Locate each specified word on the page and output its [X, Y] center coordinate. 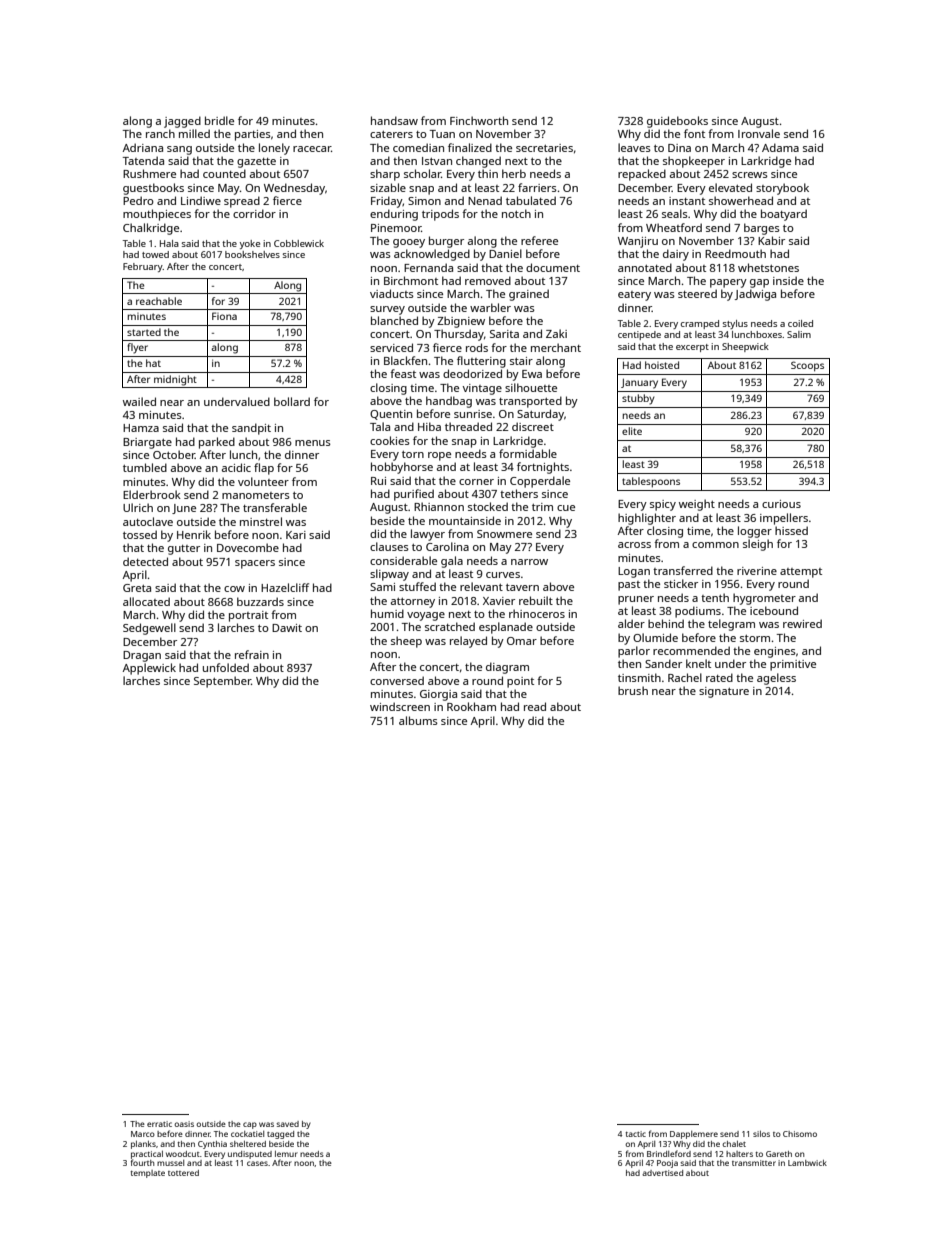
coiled [800, 323]
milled [194, 133]
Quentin [391, 415]
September [222, 682]
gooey [409, 243]
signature [724, 692]
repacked [642, 175]
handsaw [394, 120]
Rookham [471, 706]
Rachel [685, 677]
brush [633, 690]
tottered [183, 1173]
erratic [159, 1124]
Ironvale [759, 133]
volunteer [263, 481]
